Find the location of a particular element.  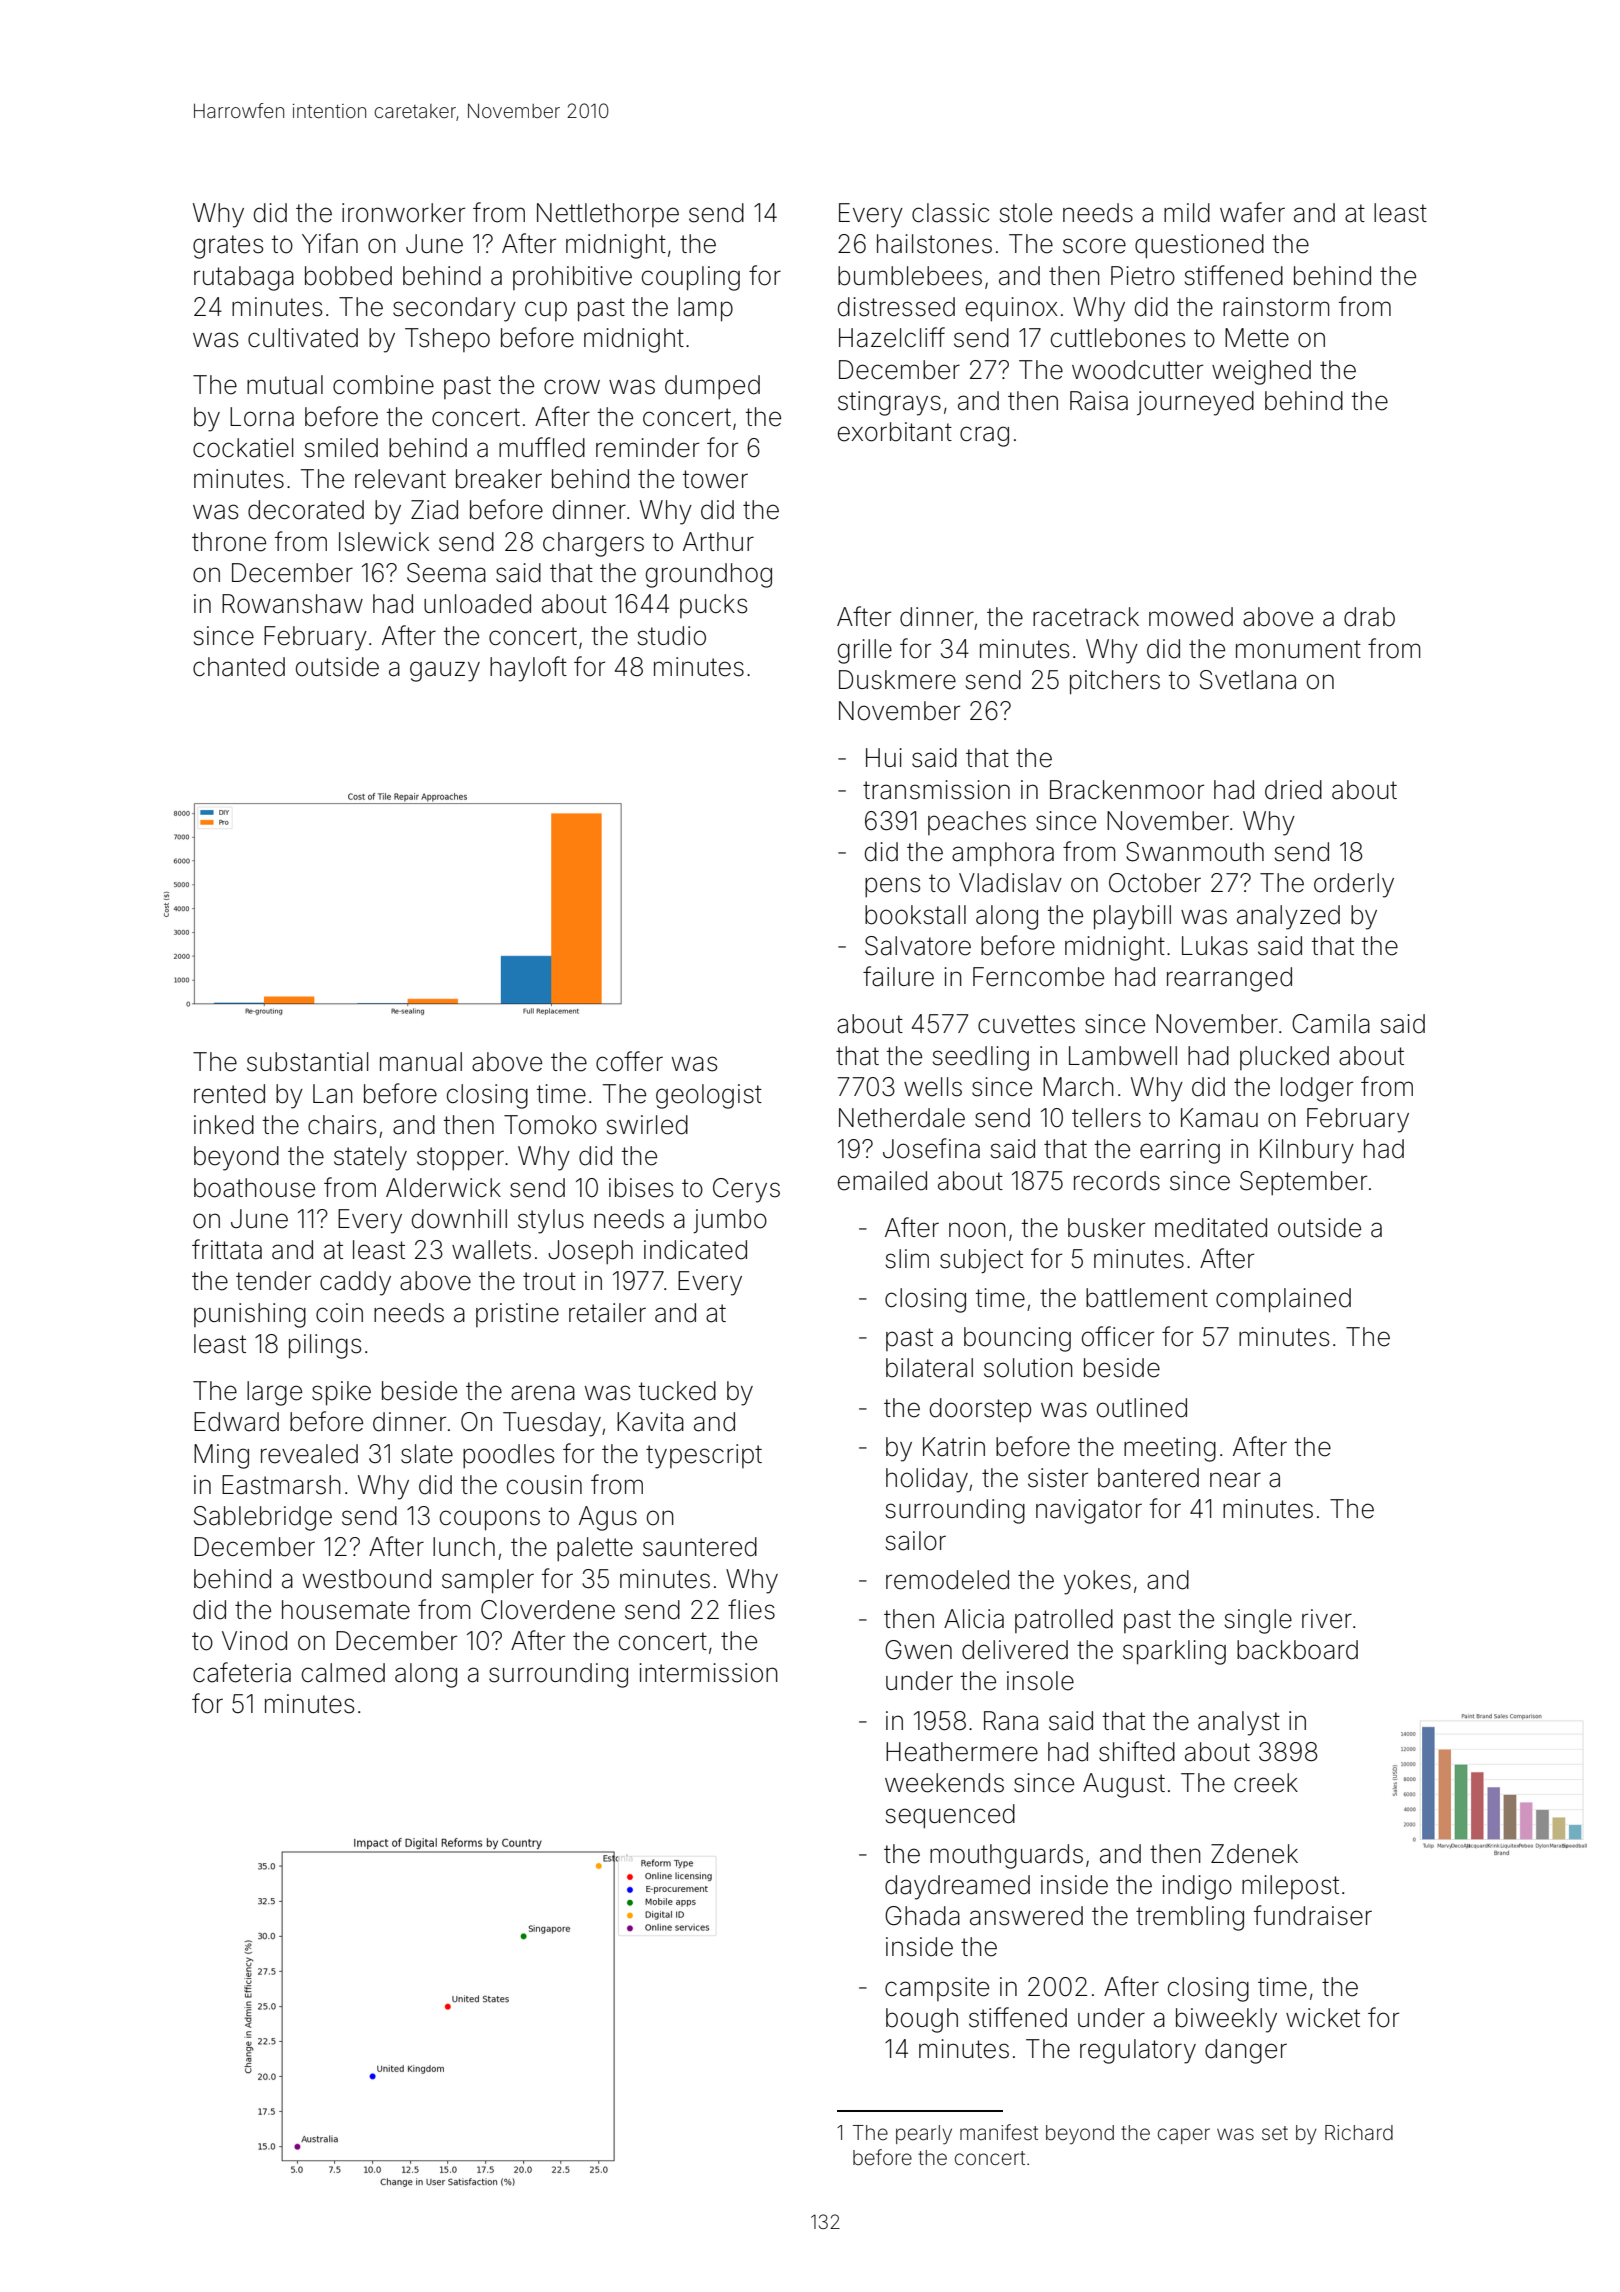

groundhog is located at coordinates (709, 575).
